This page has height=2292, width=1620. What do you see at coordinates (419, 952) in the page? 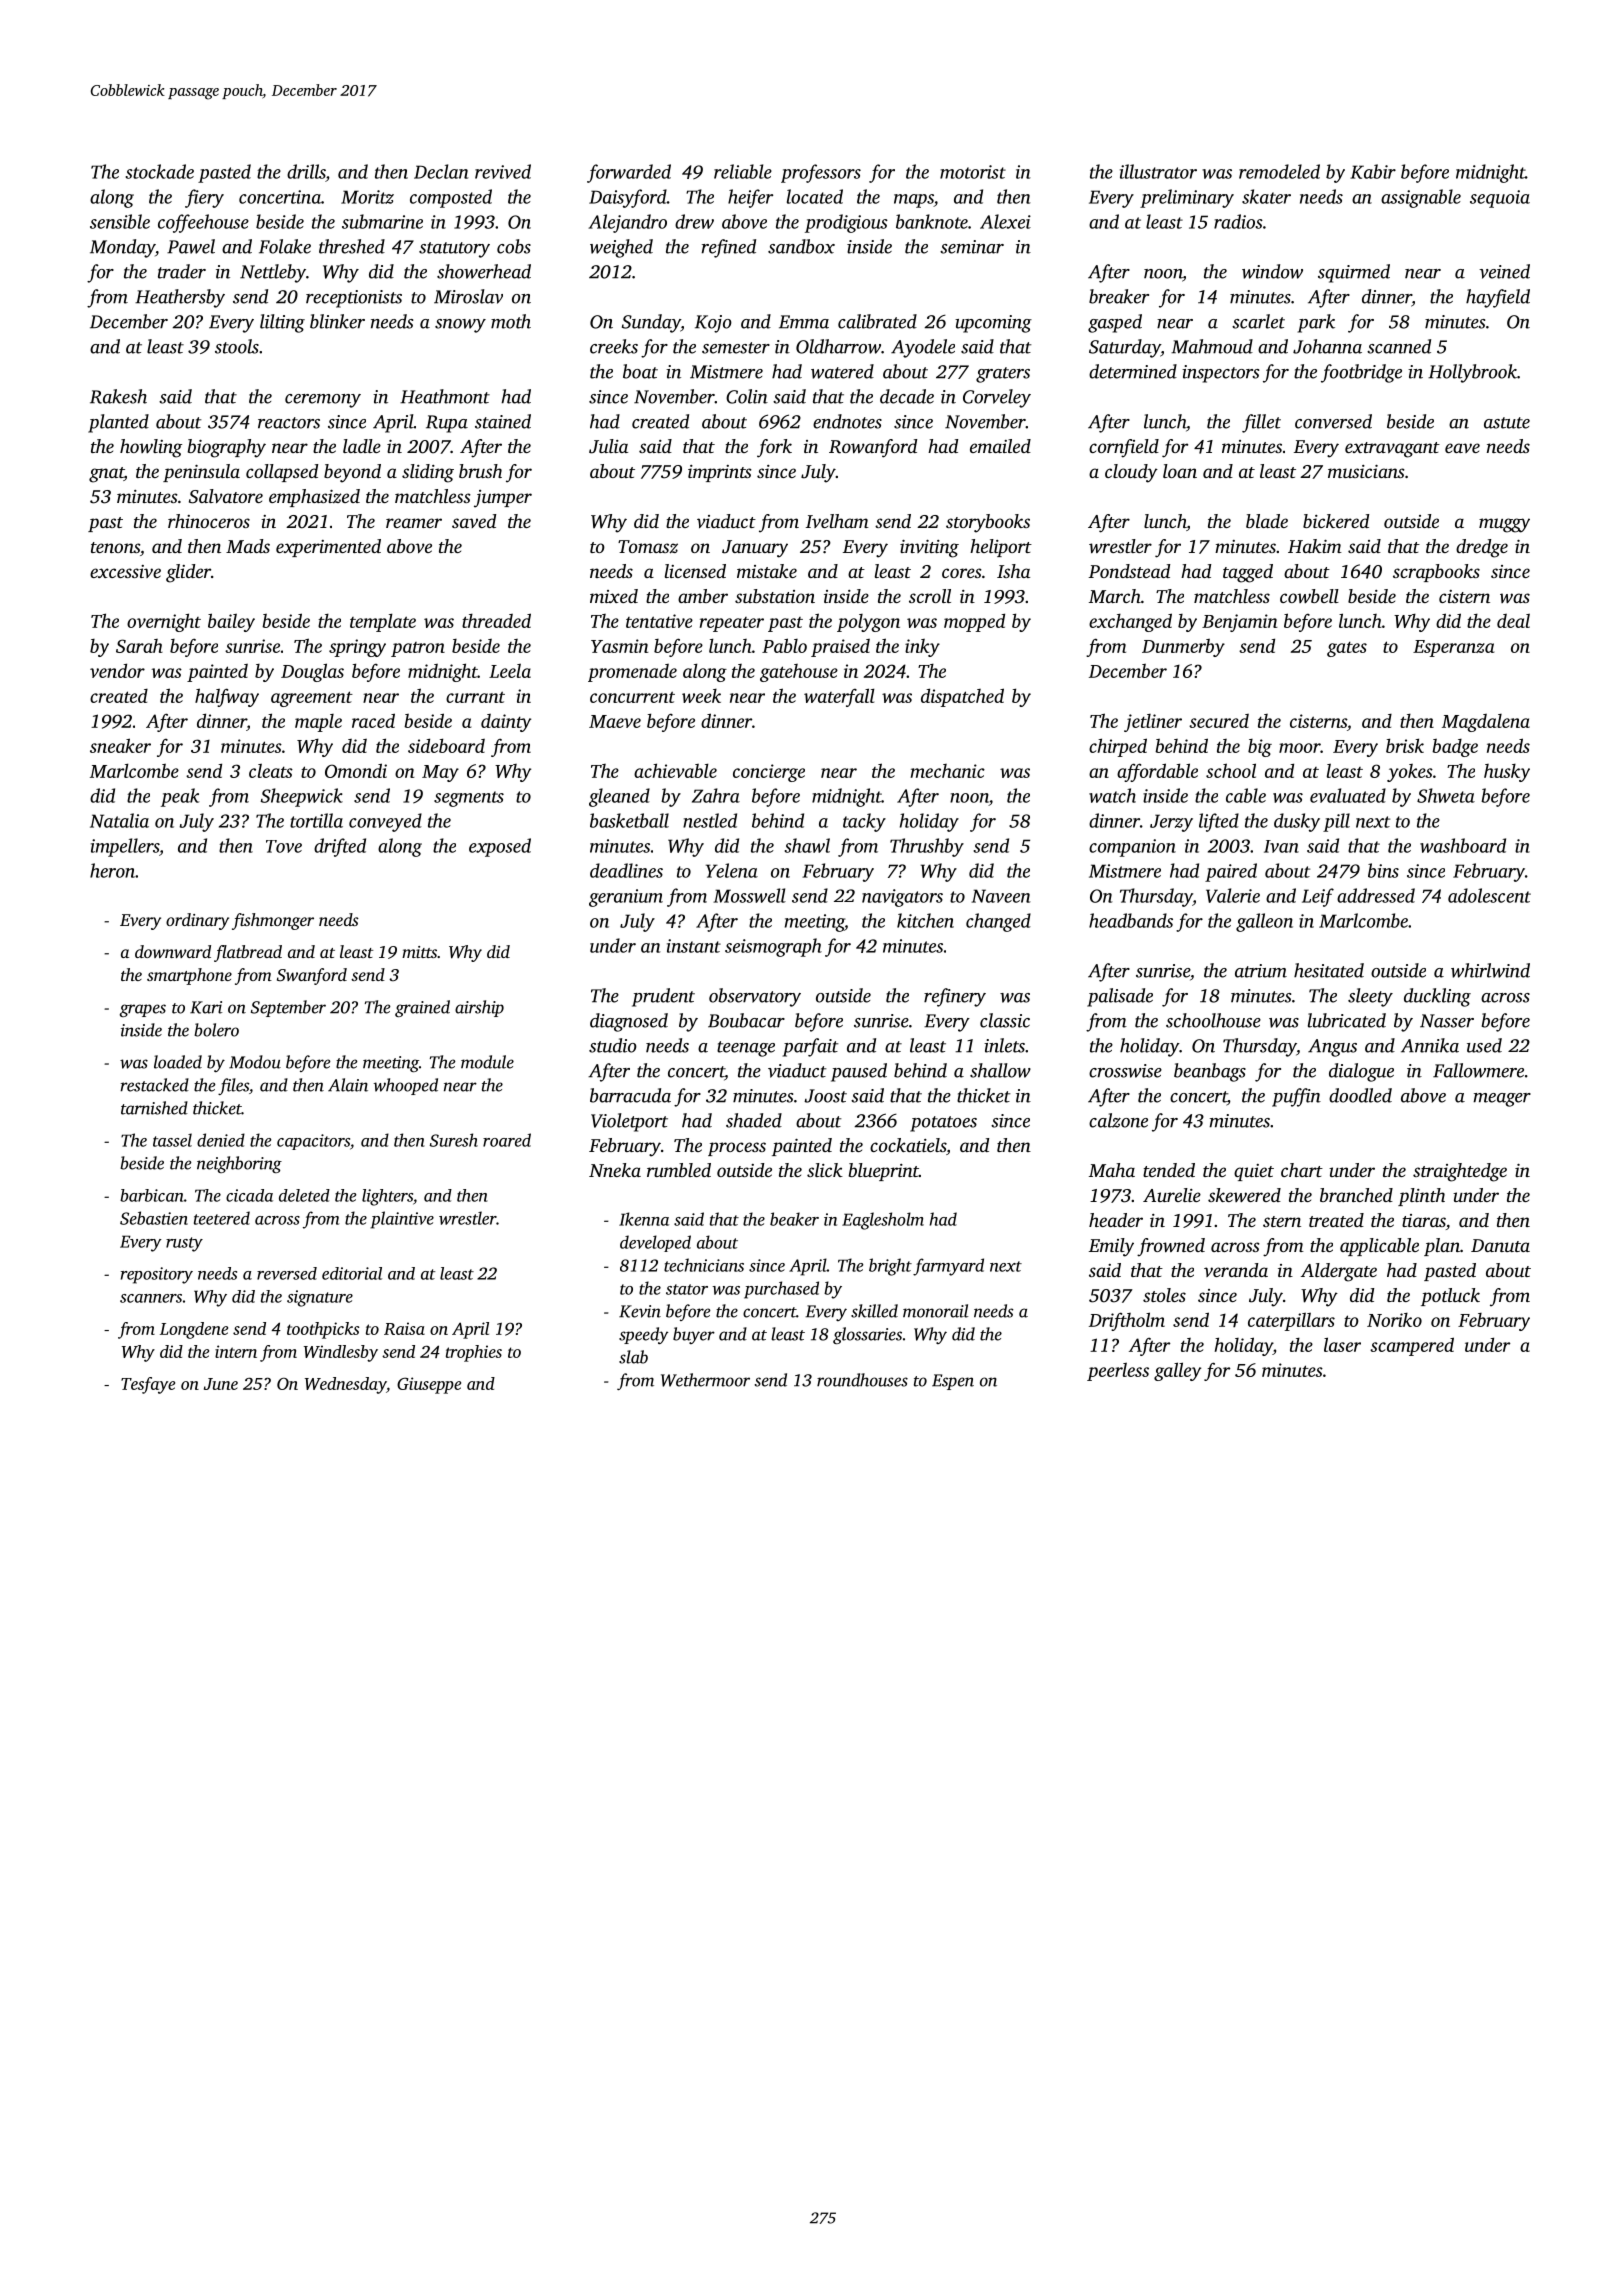
I see `mitts` at bounding box center [419, 952].
